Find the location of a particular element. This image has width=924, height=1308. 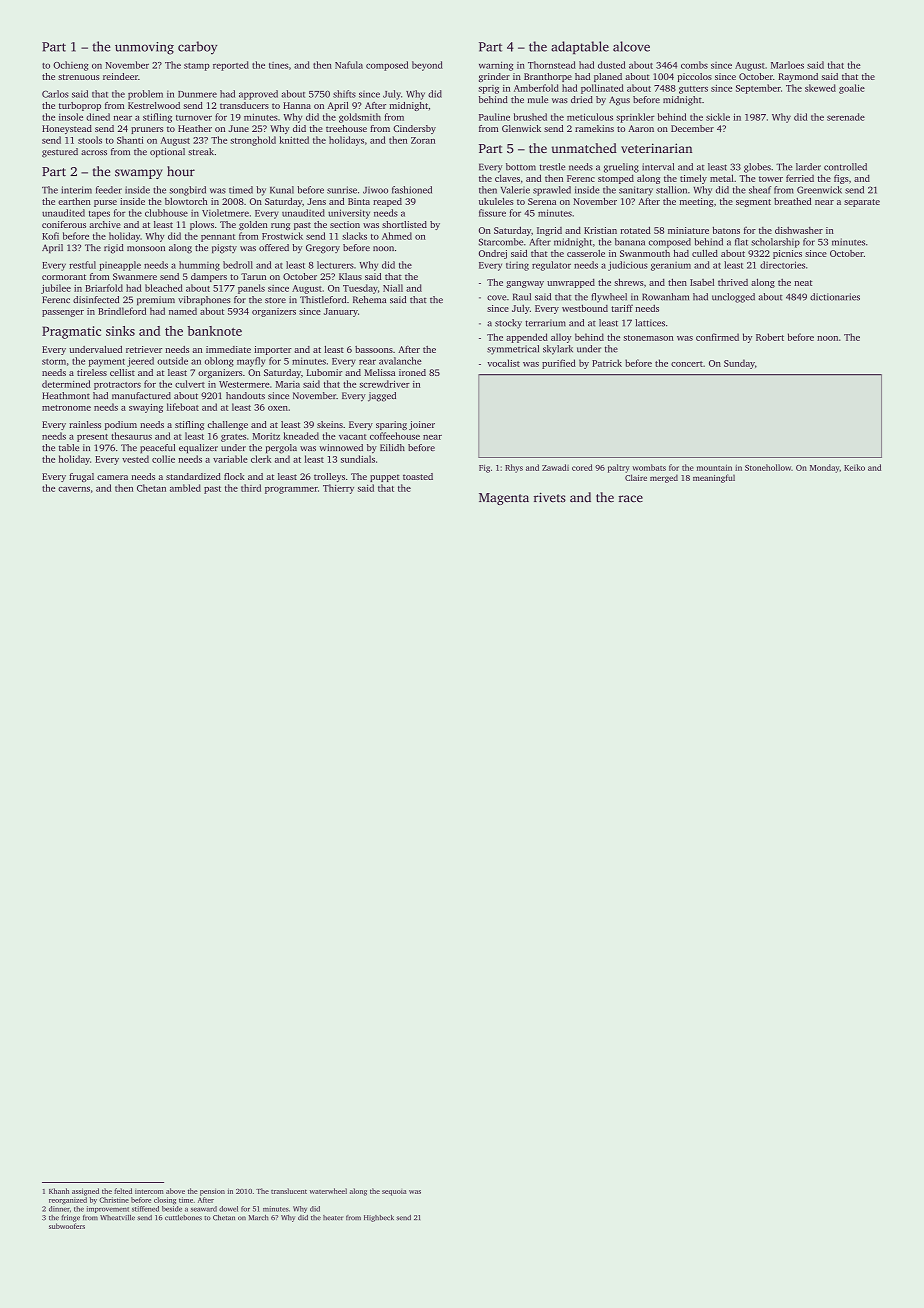

Marloes is located at coordinates (787, 65).
